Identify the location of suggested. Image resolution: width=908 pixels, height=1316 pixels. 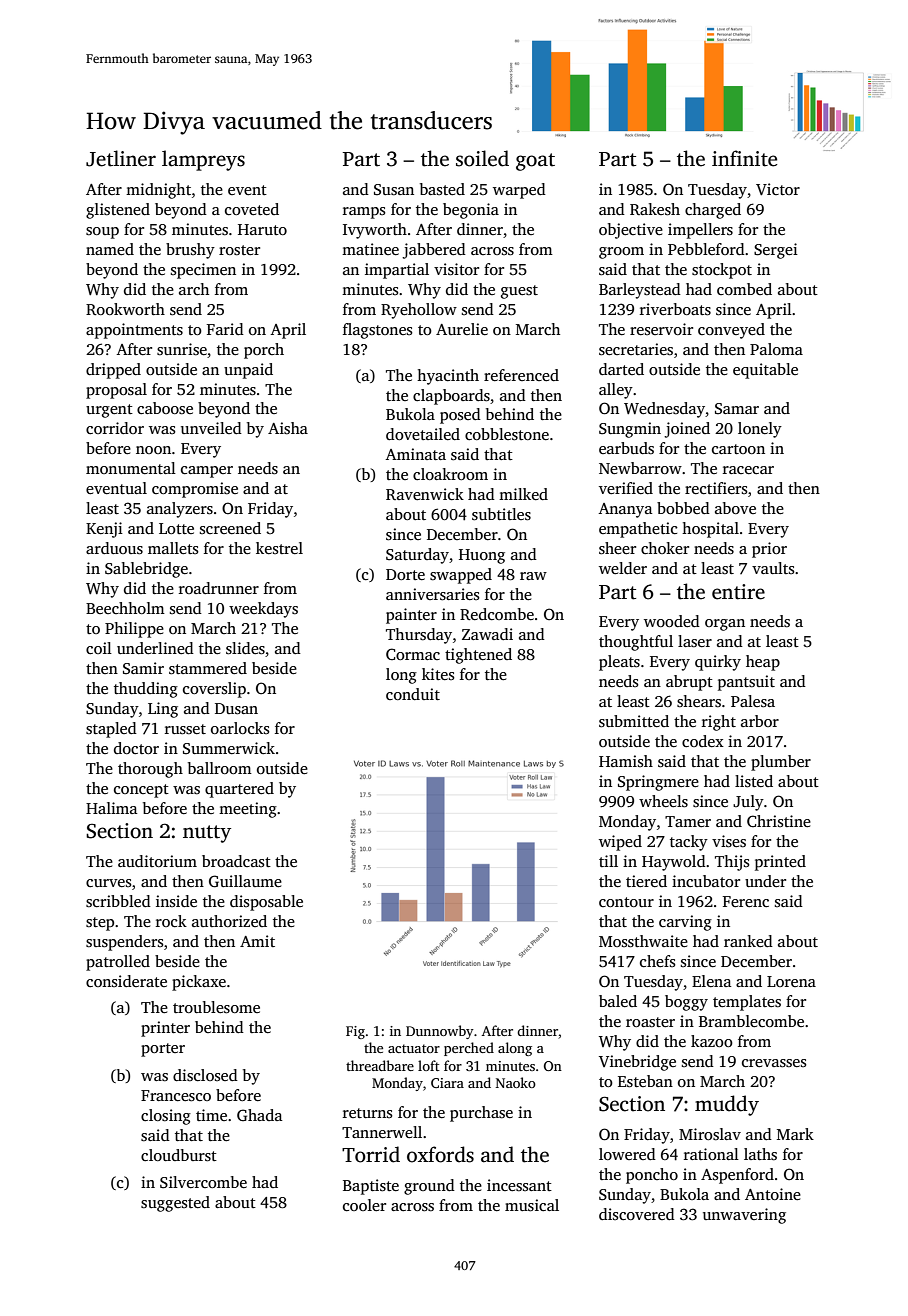
(175, 1204).
